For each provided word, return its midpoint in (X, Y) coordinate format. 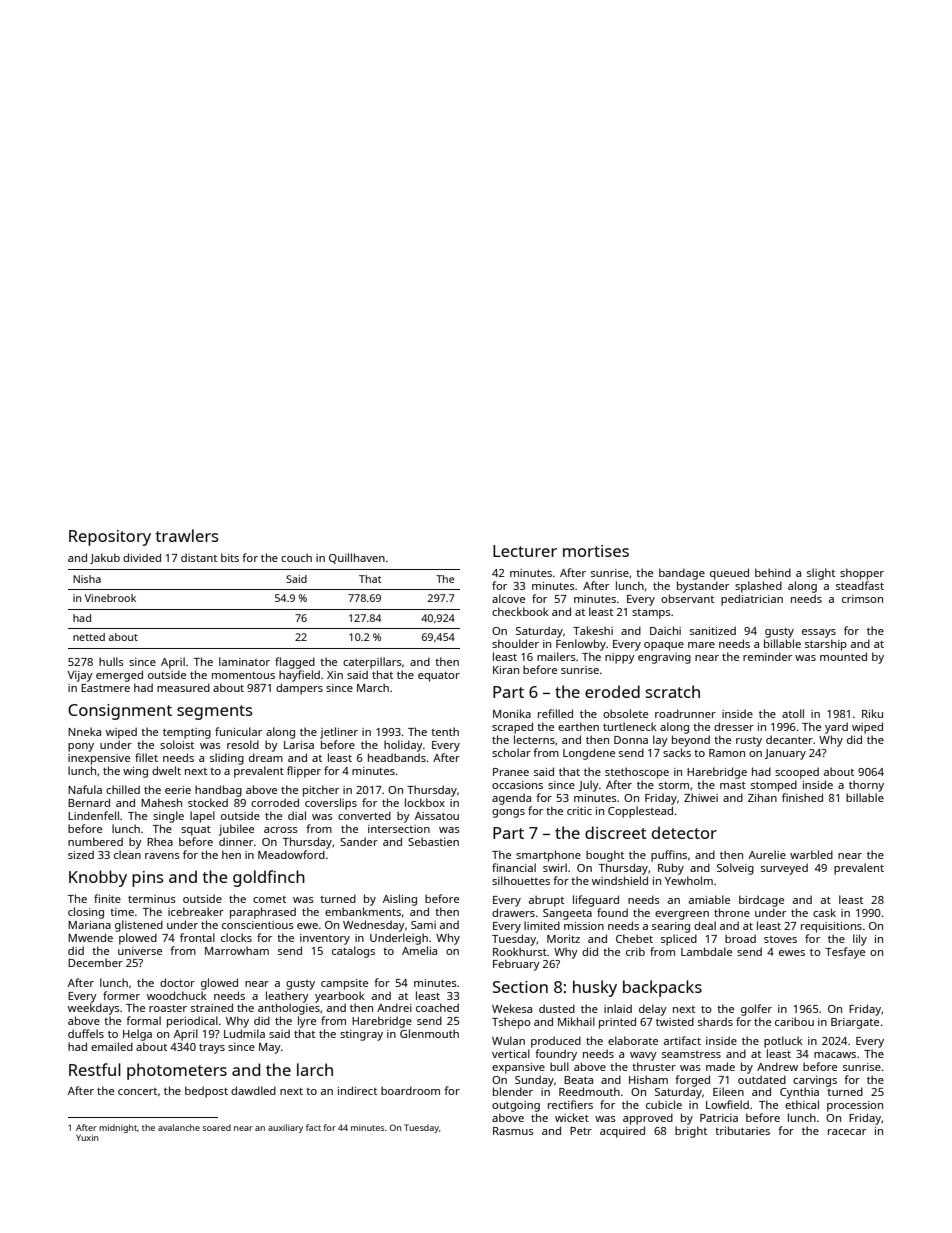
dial (297, 815)
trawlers (187, 535)
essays (819, 633)
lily (860, 940)
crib (635, 951)
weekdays (94, 1009)
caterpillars (372, 663)
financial (514, 867)
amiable (709, 899)
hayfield (299, 676)
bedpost (206, 1092)
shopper (862, 574)
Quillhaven (357, 558)
